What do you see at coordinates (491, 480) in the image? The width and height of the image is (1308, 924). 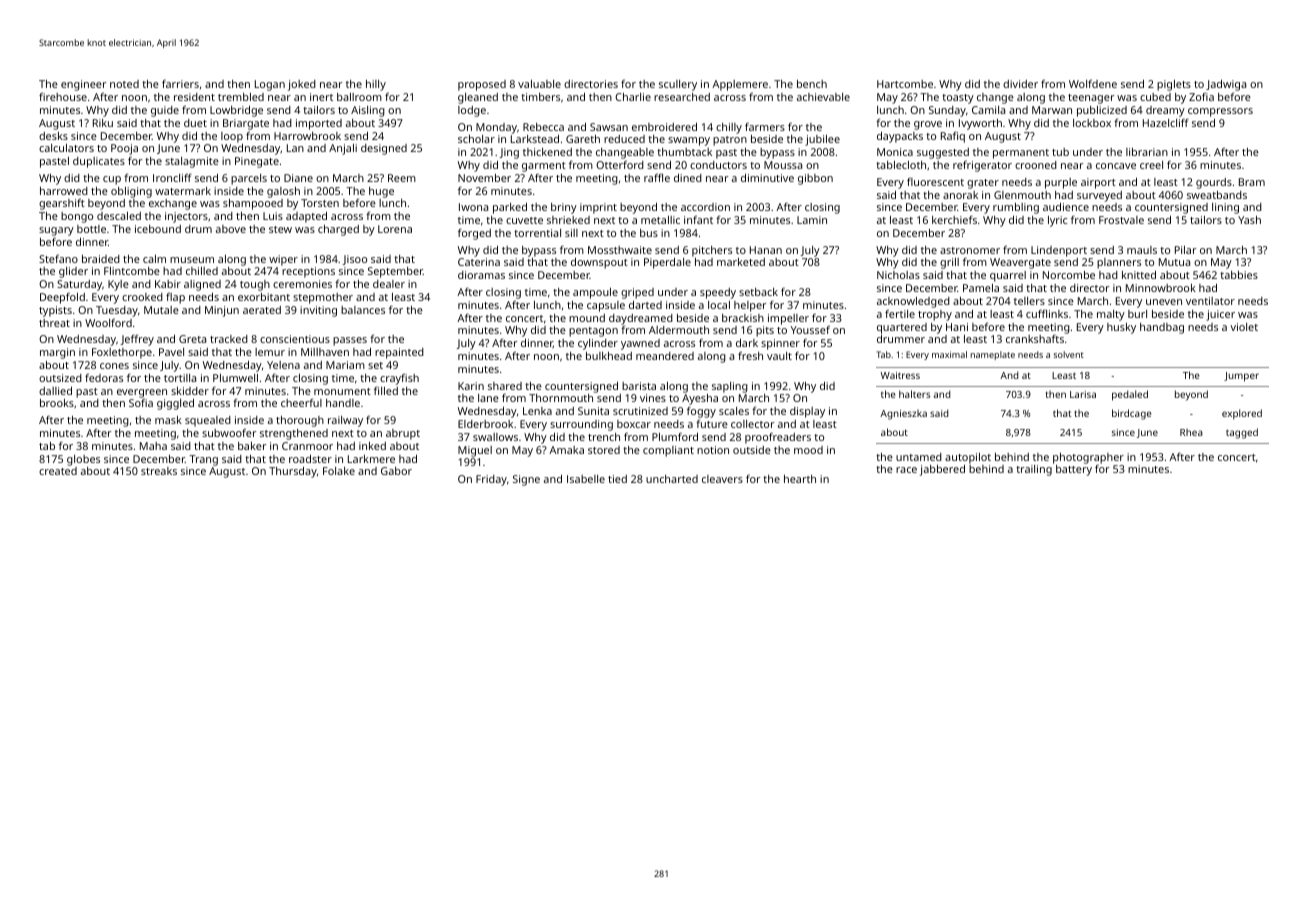 I see `Friday` at bounding box center [491, 480].
